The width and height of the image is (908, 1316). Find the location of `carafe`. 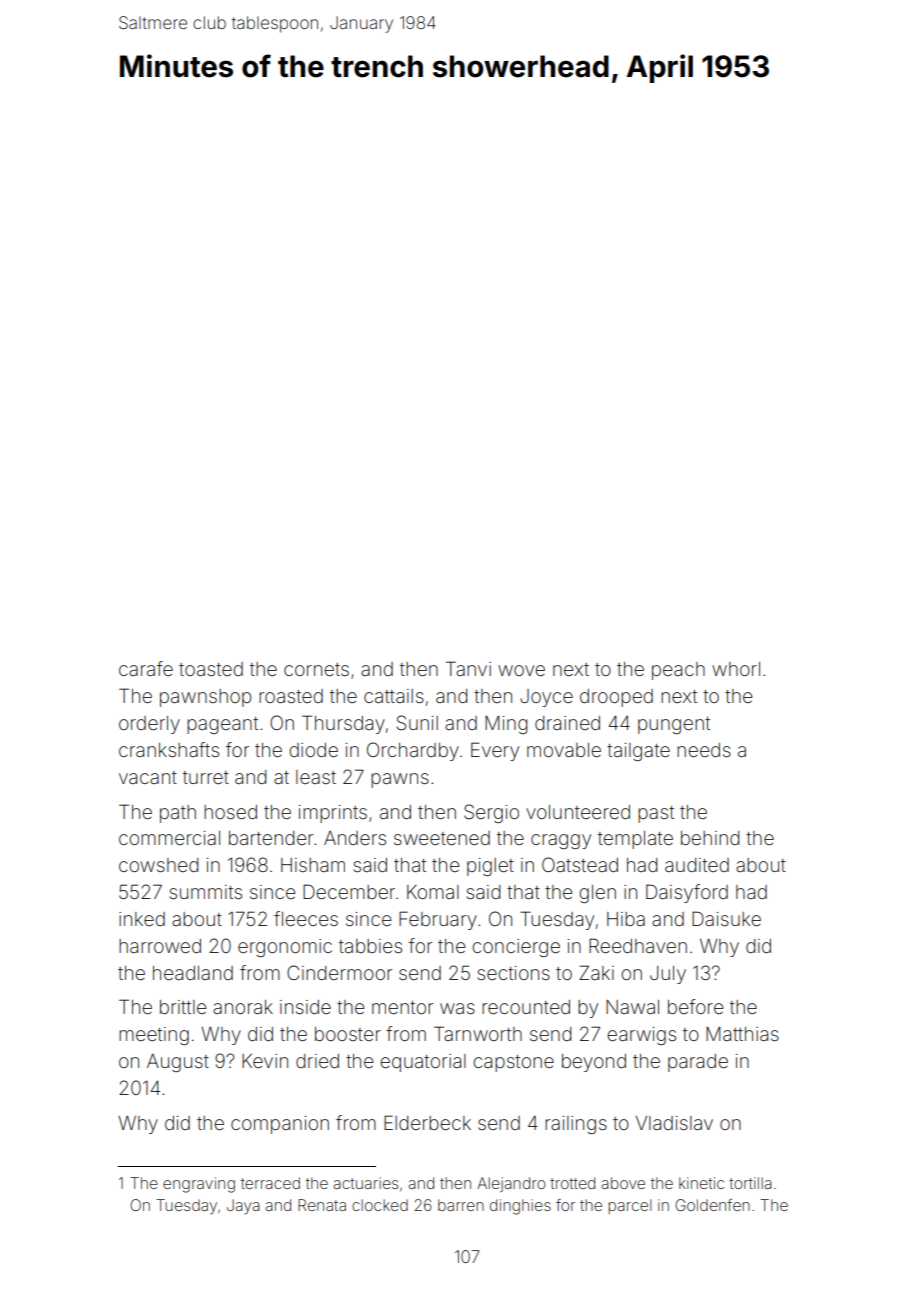

carafe is located at coordinates (146, 668).
